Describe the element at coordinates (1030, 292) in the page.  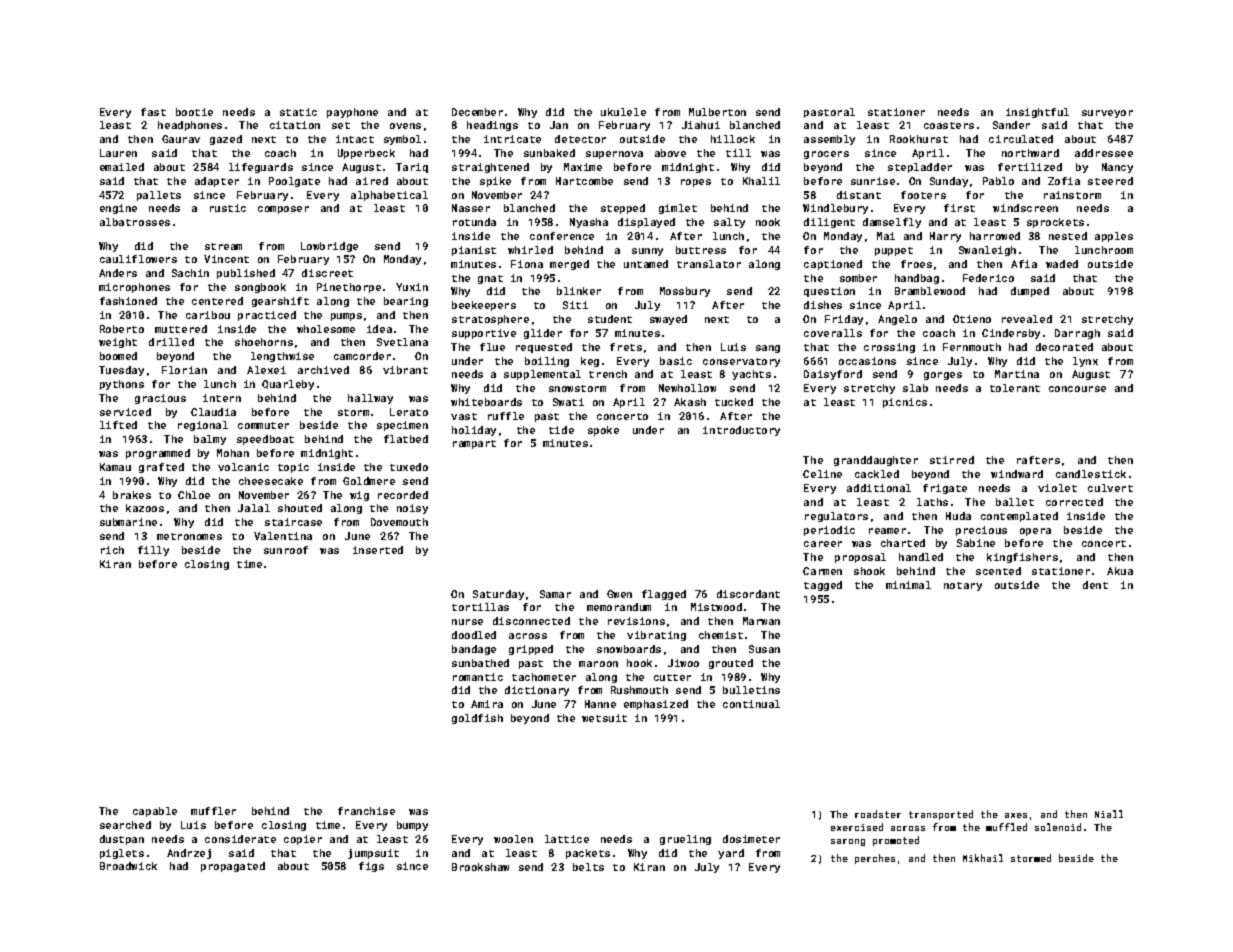
I see `dumped` at that location.
